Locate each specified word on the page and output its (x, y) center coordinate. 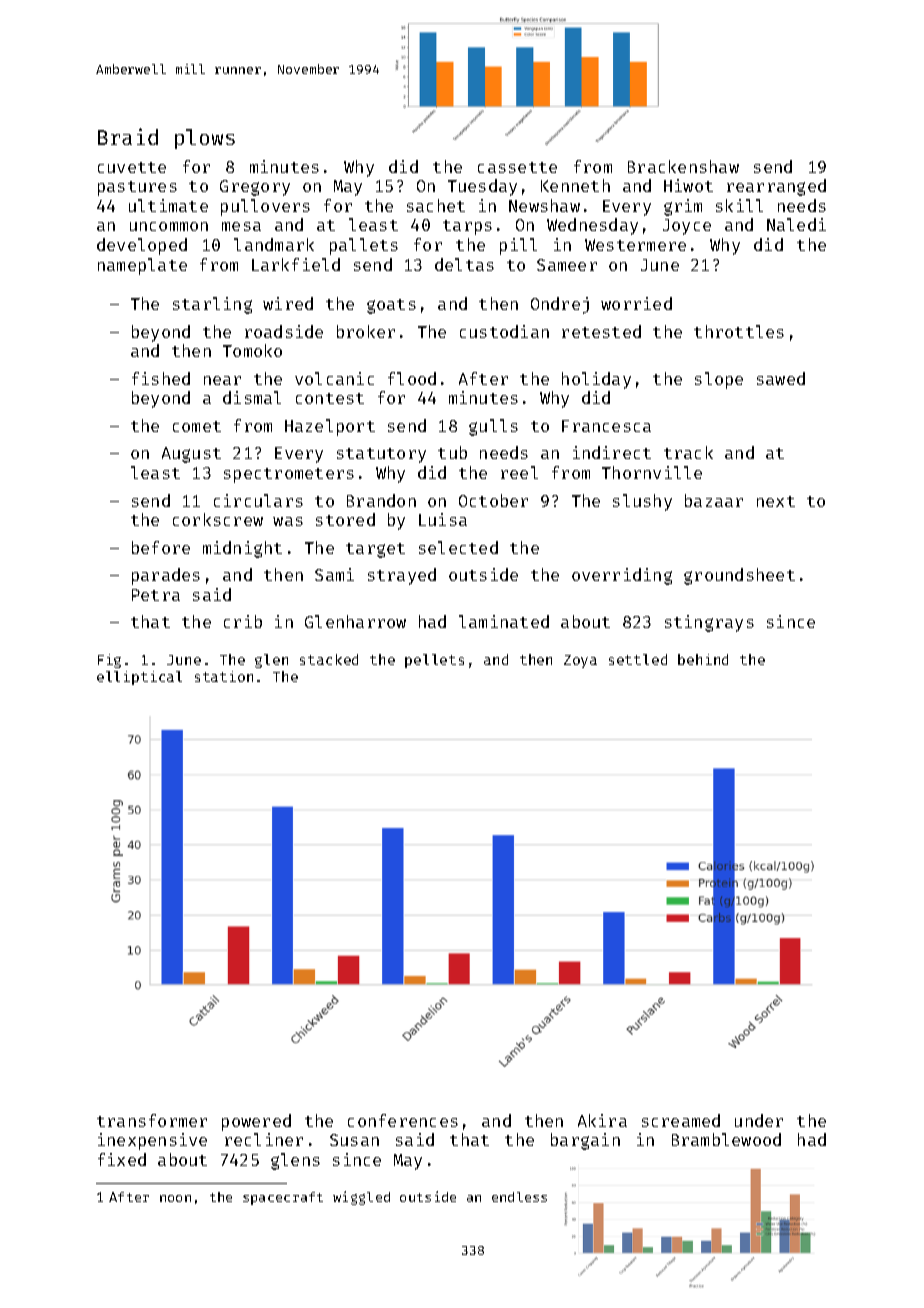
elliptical (139, 678)
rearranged (776, 187)
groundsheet (739, 576)
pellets (434, 661)
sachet (436, 205)
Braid (128, 136)
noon (175, 1198)
